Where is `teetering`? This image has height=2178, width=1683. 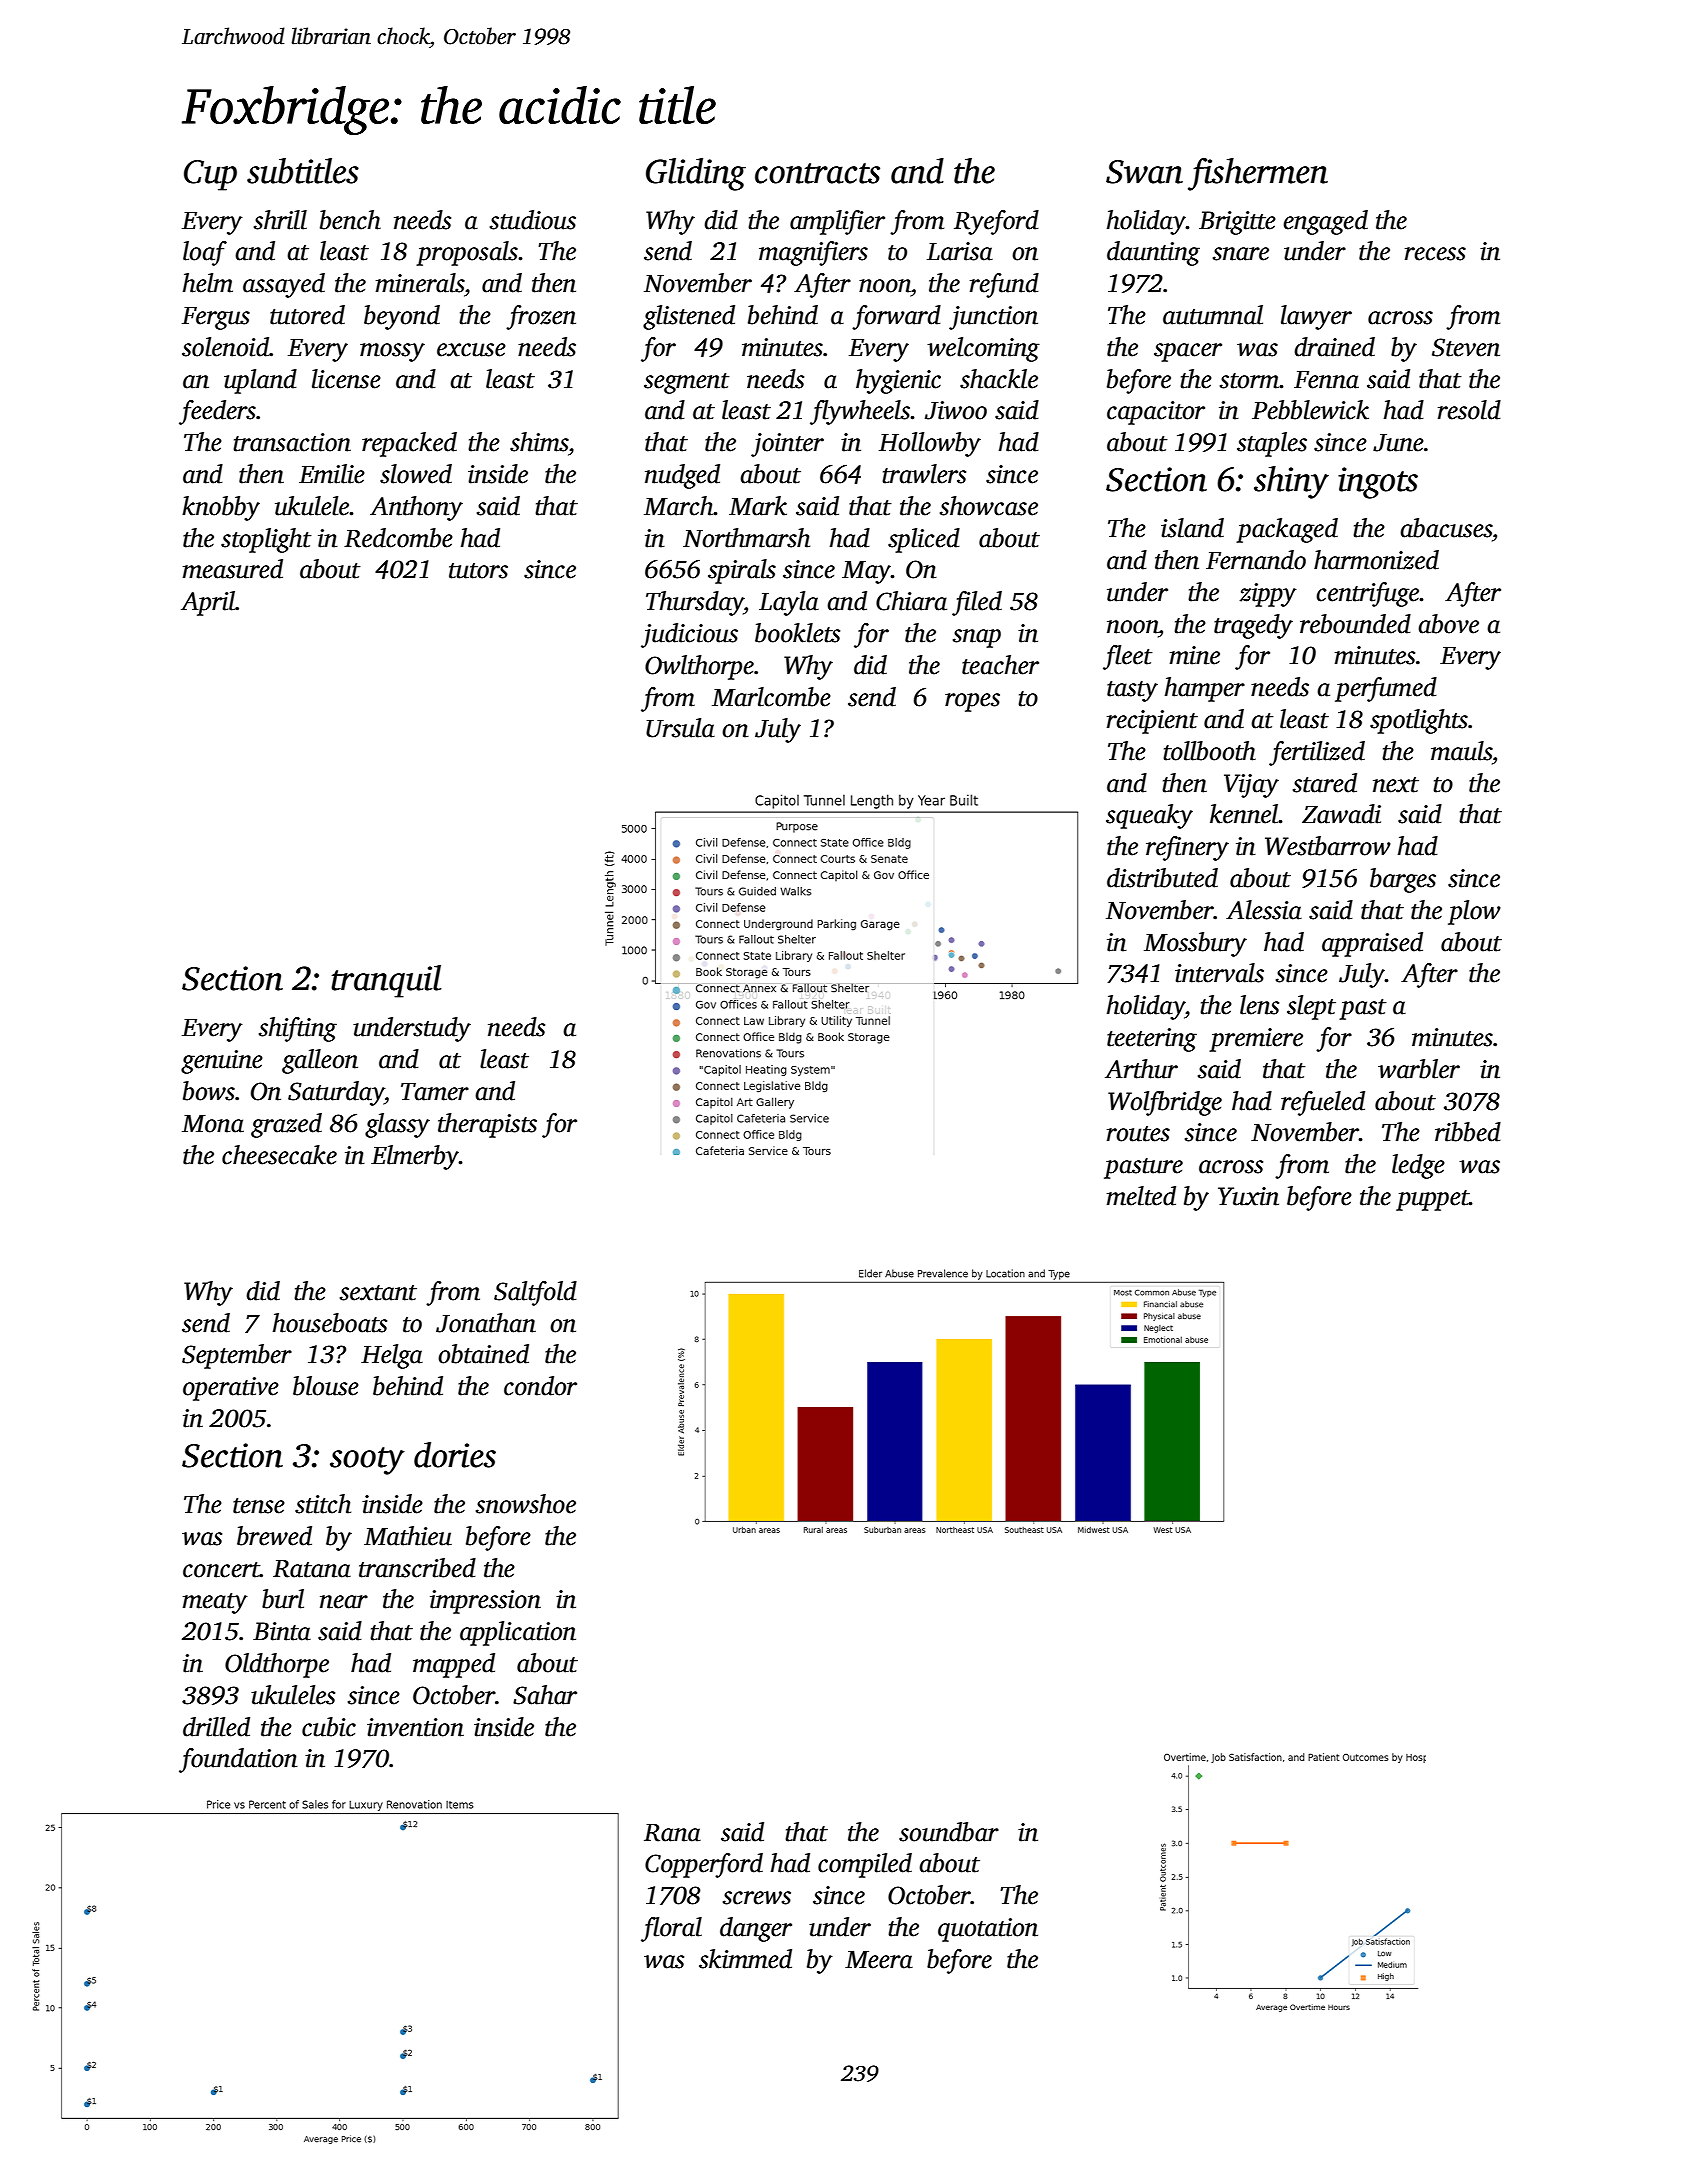 teetering is located at coordinates (1152, 1040).
